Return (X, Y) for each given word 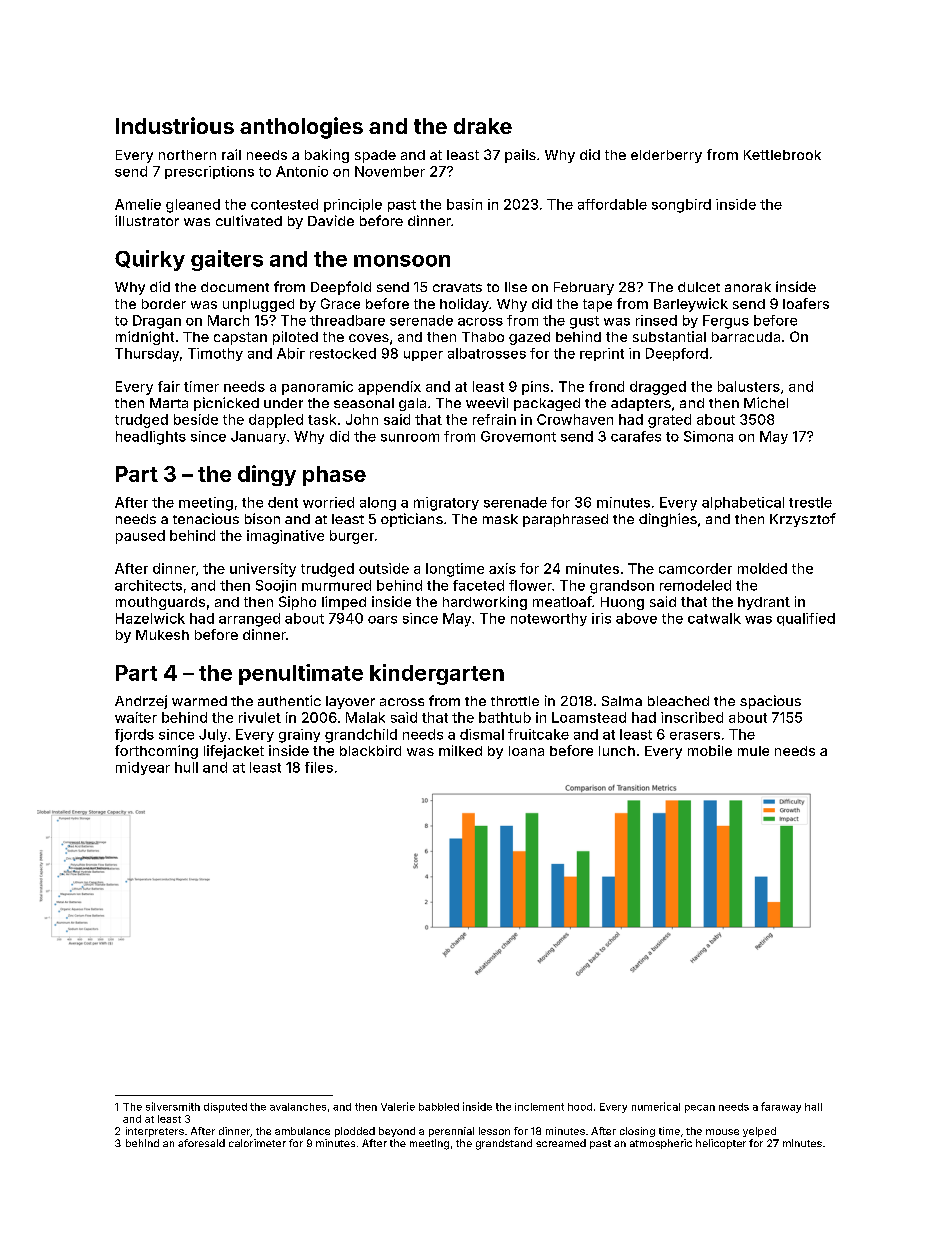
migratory (446, 504)
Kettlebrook (782, 155)
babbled (439, 1107)
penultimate (301, 674)
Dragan (157, 322)
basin (464, 204)
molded (762, 568)
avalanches (298, 1107)
